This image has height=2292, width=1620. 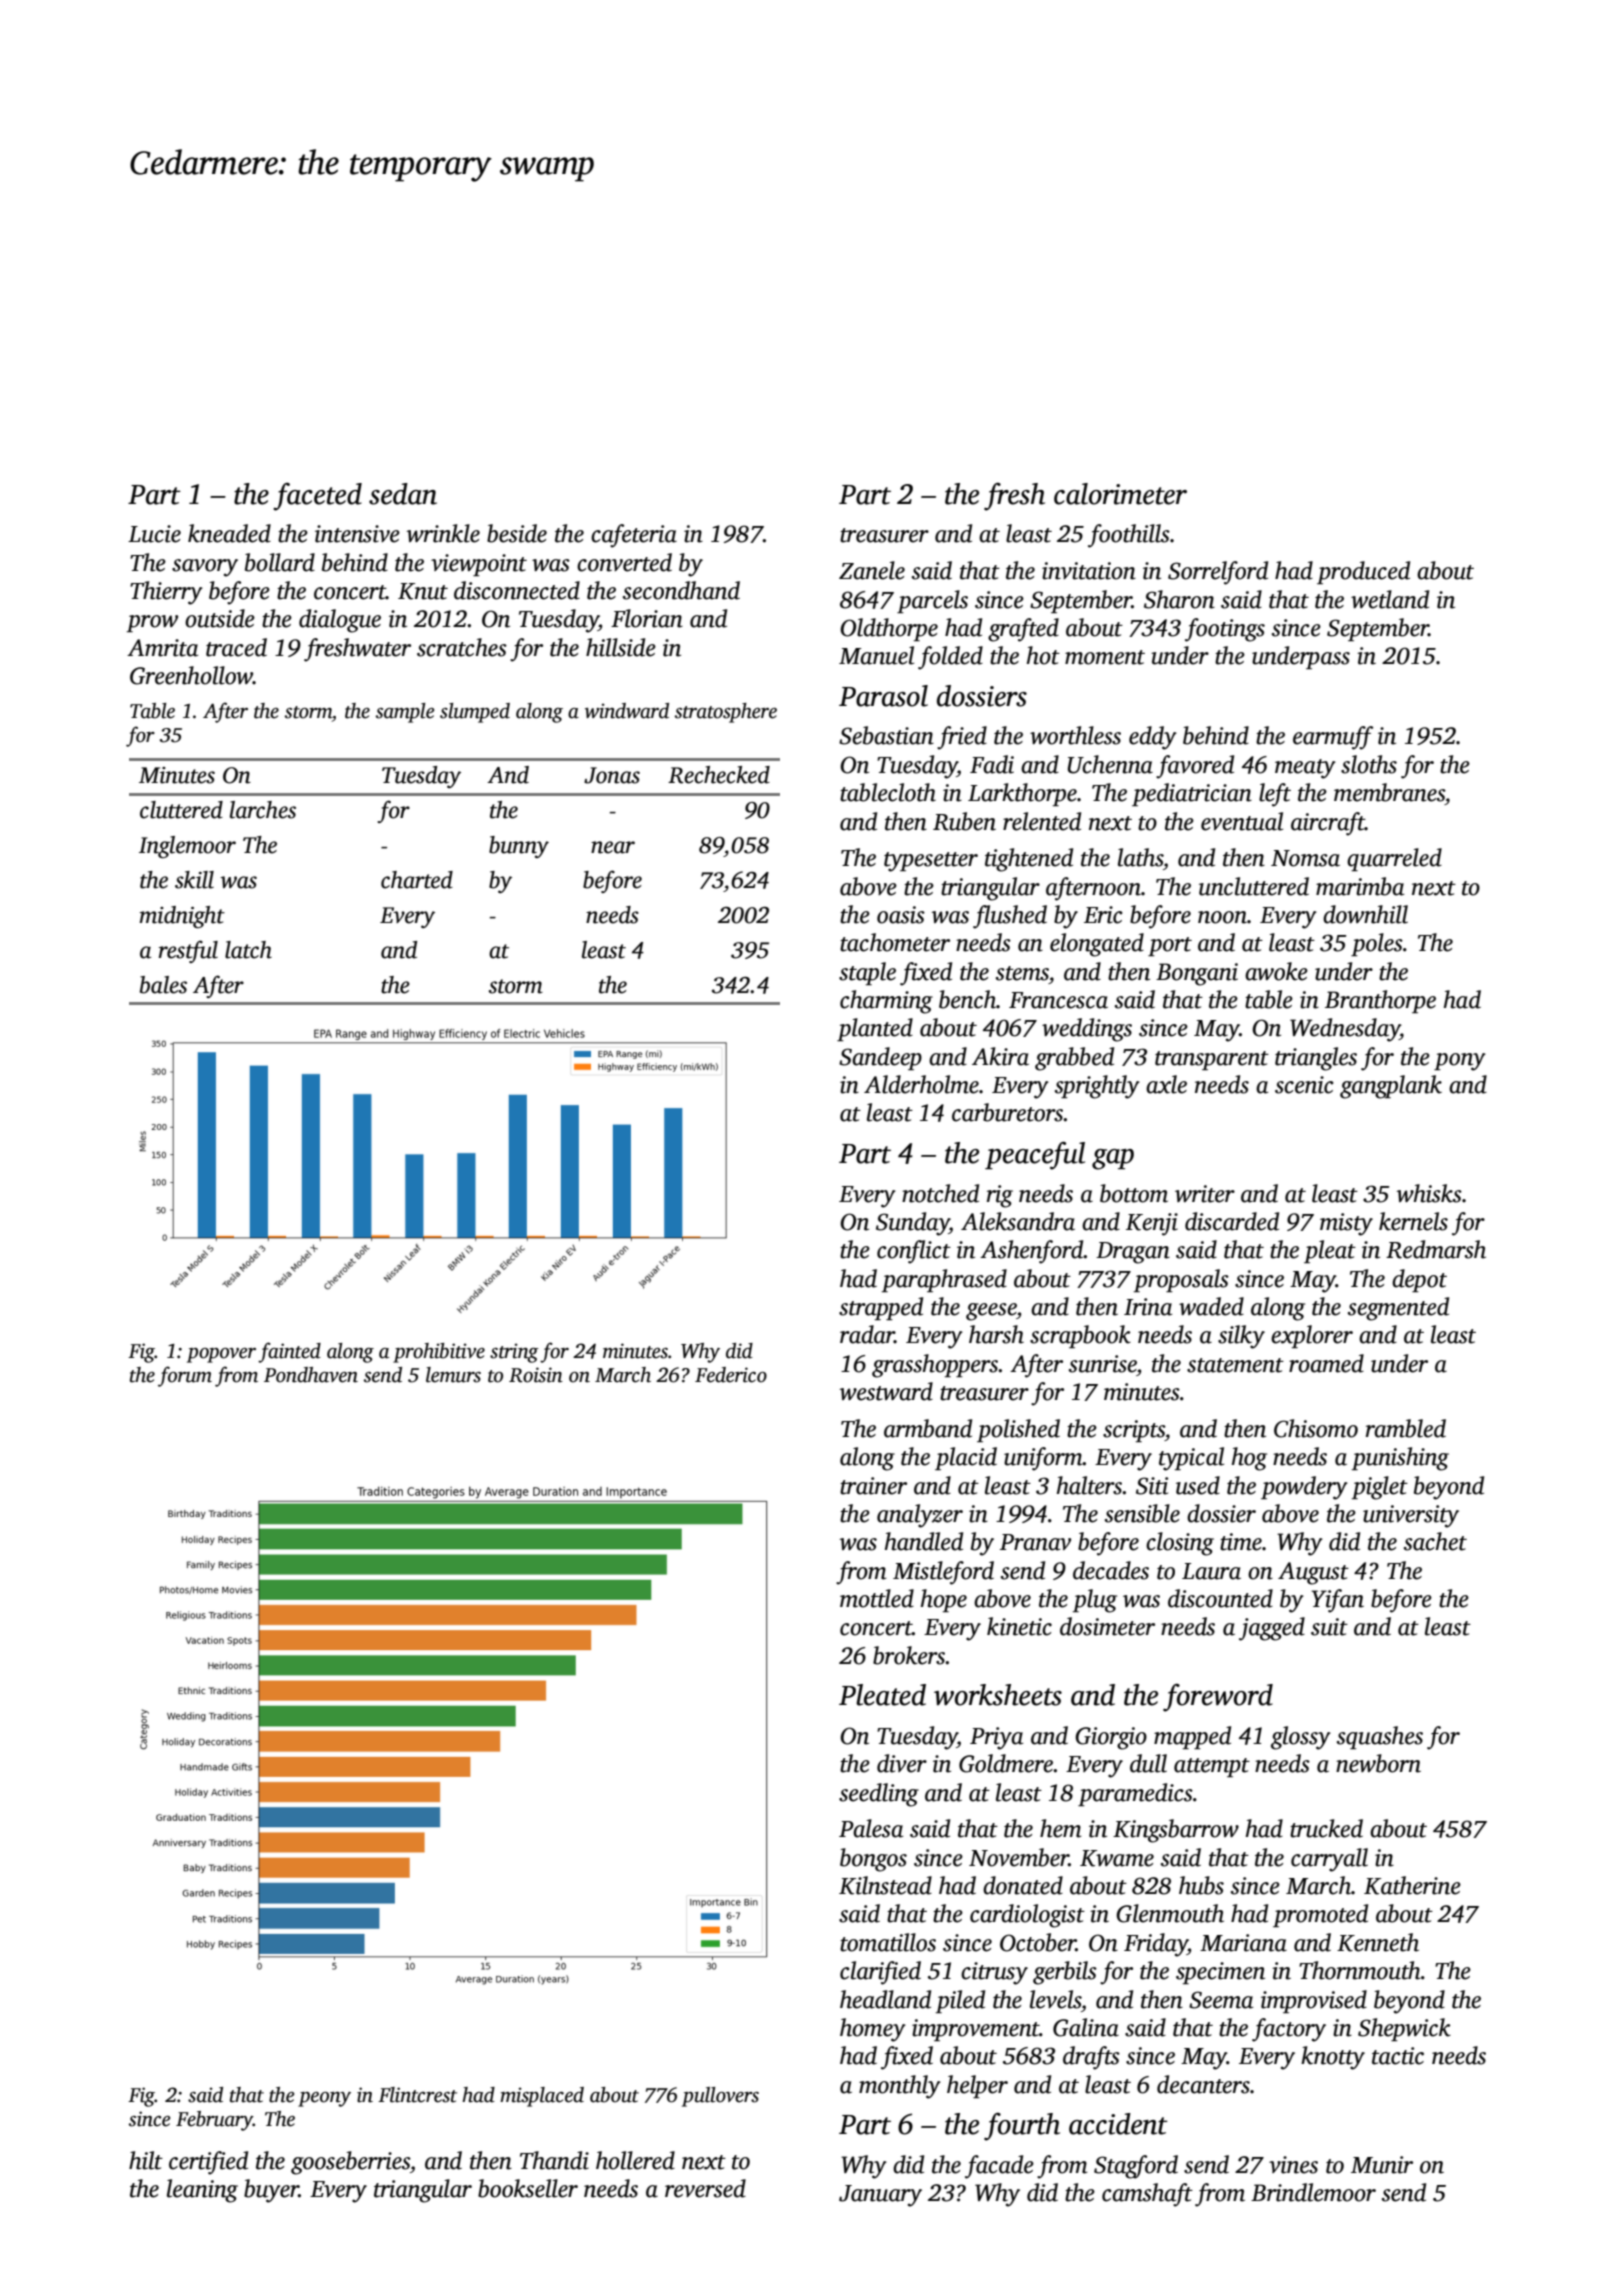 I want to click on bookseller, so click(x=528, y=2188).
